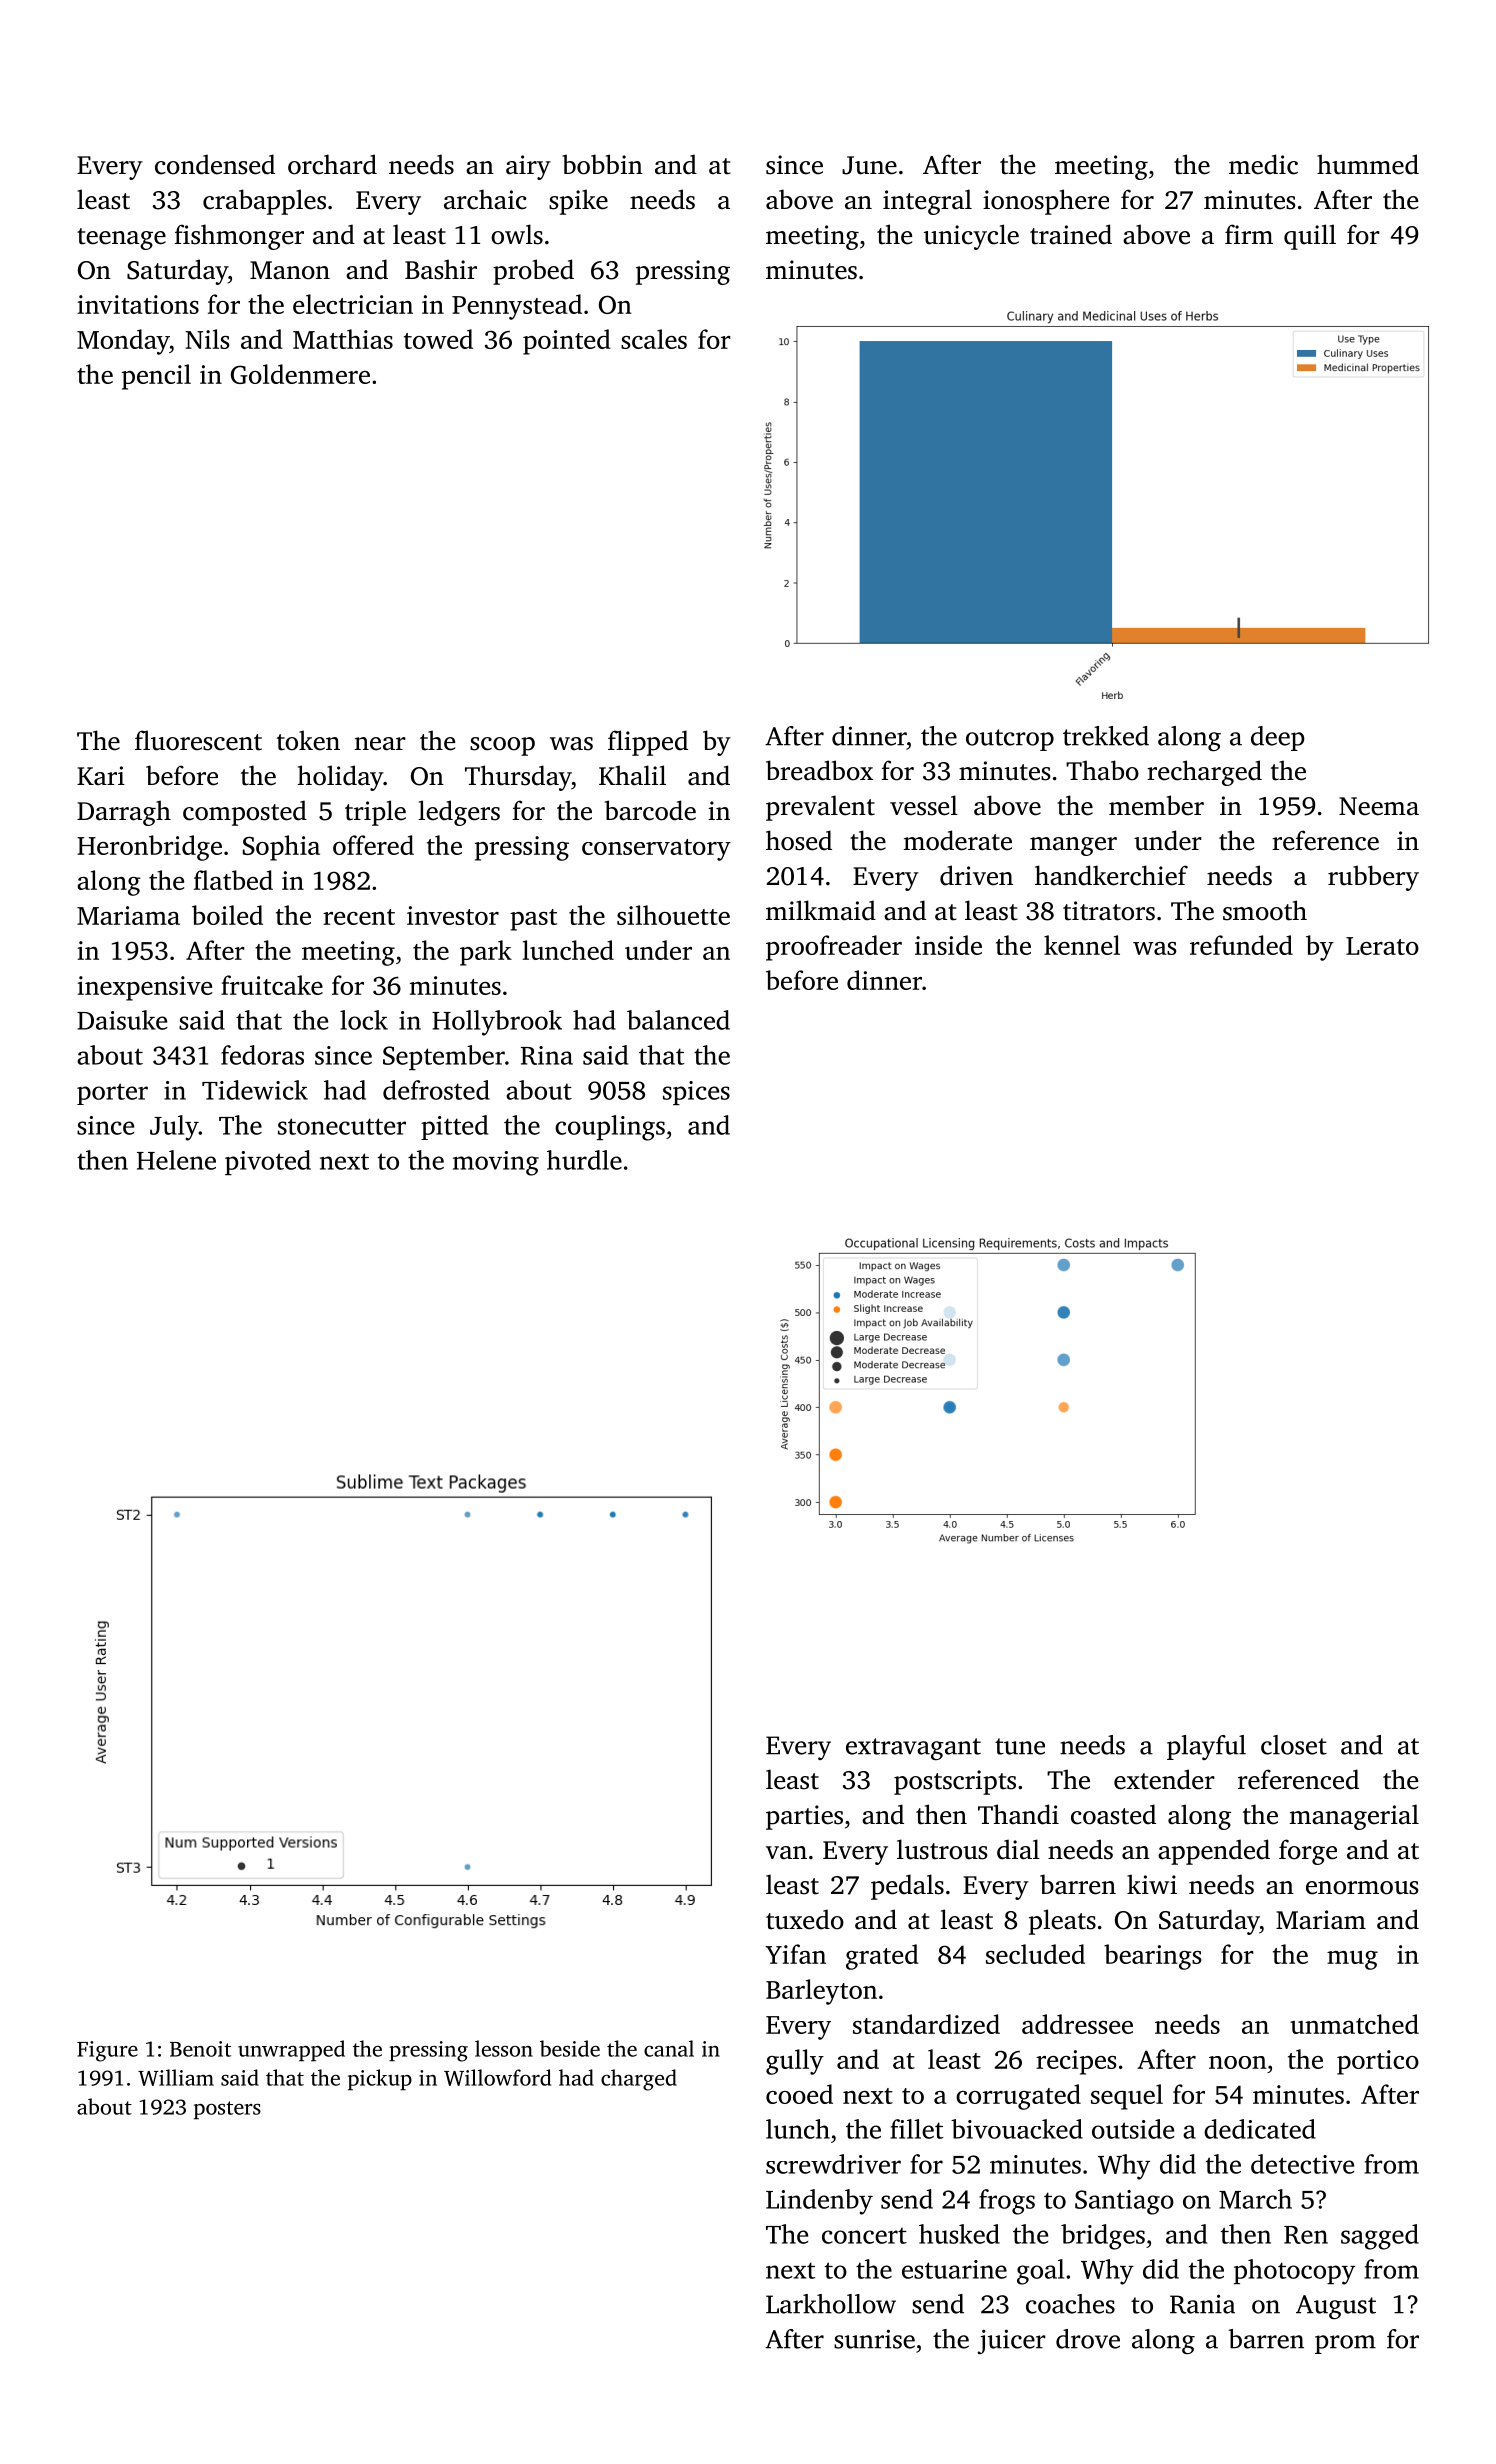  Describe the element at coordinates (215, 164) in the screenshot. I see `condensed` at that location.
